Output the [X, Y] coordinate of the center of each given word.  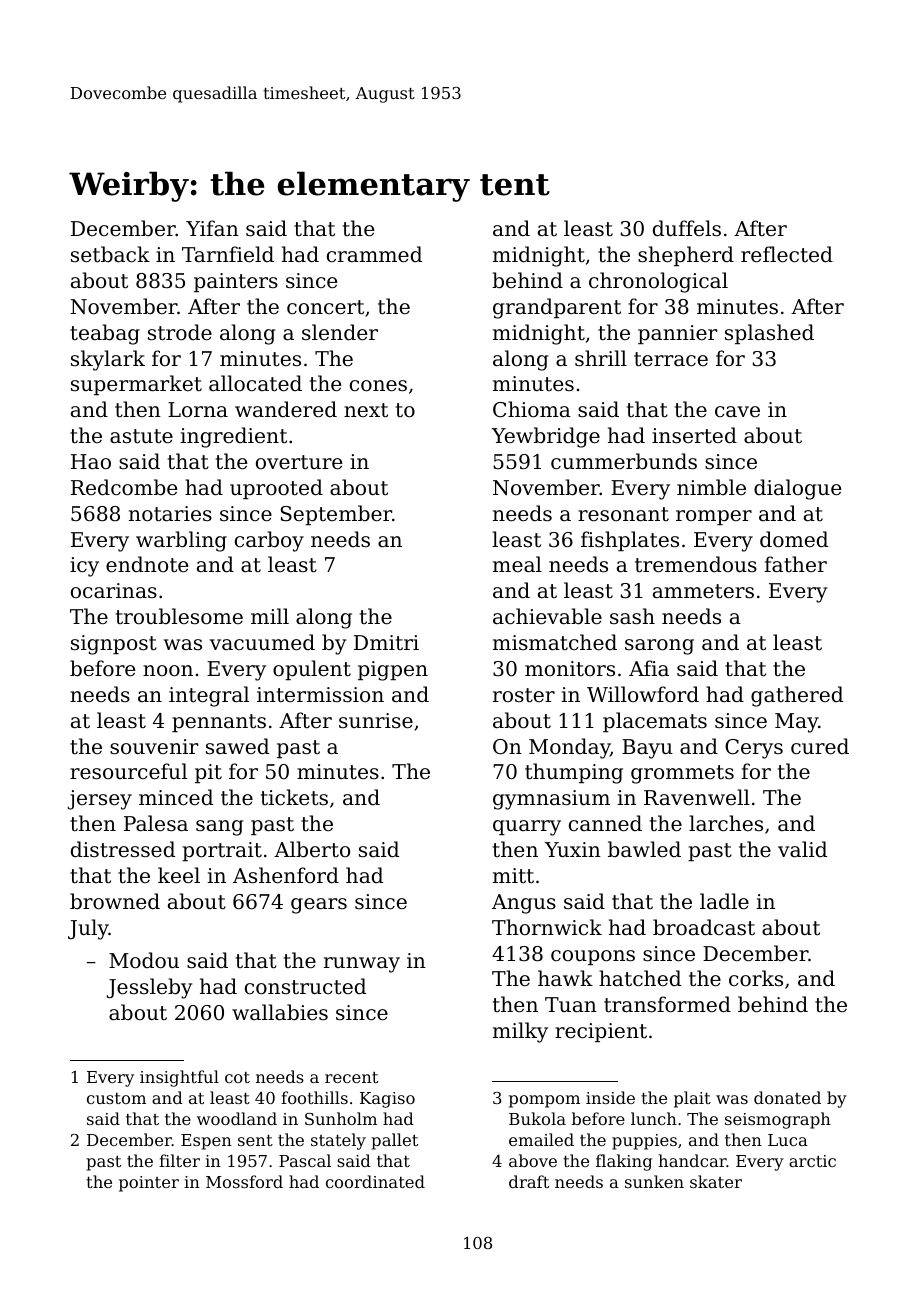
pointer [149, 1184]
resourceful [128, 771]
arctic [812, 1161]
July [88, 929]
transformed [667, 1004]
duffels [687, 228]
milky [520, 1032]
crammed [374, 254]
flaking [624, 1162]
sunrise [376, 721]
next [366, 410]
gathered [797, 696]
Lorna [198, 410]
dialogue [797, 489]
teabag [105, 334]
